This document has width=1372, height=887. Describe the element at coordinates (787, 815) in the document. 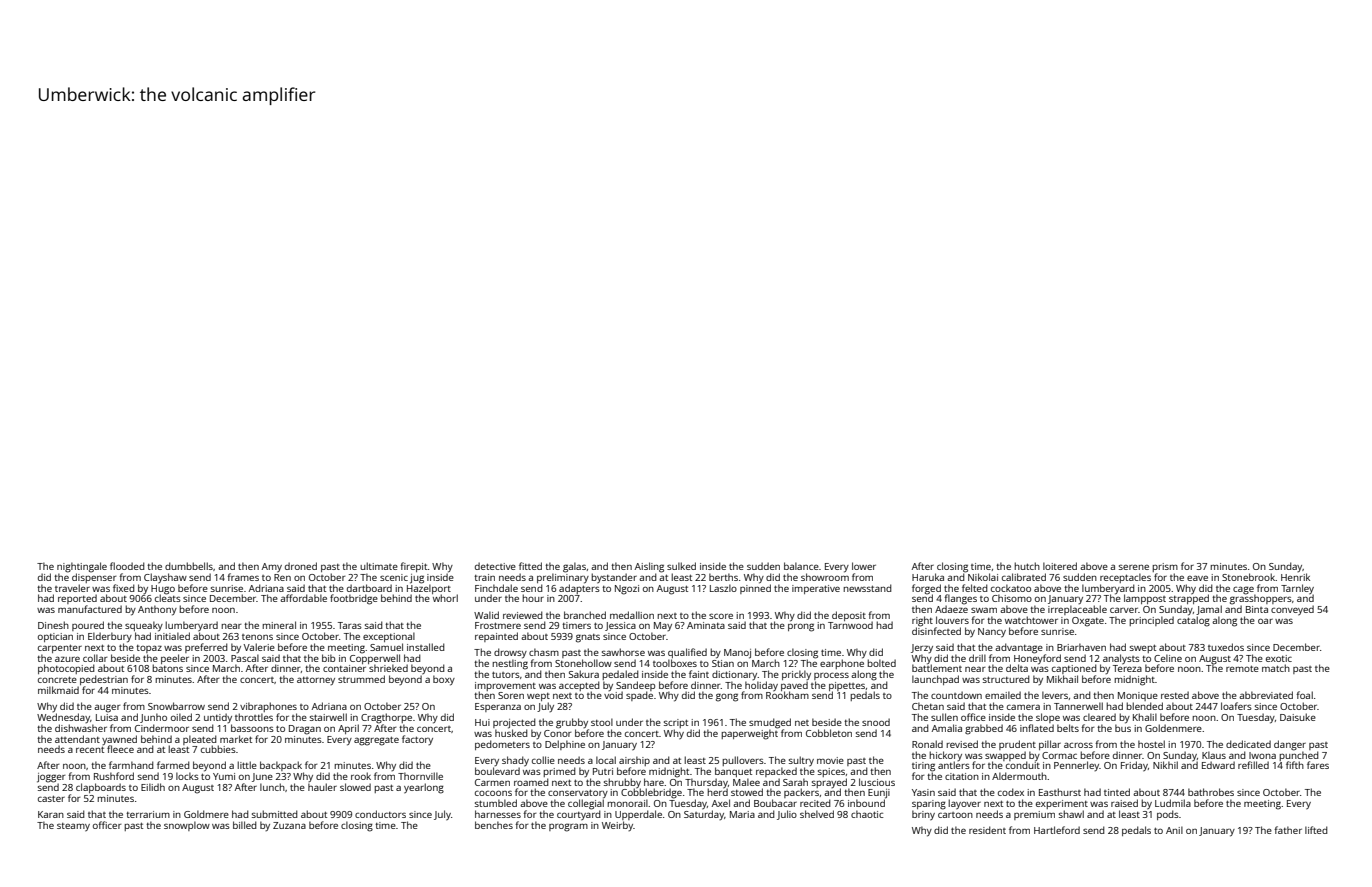

I see `Julio` at that location.
